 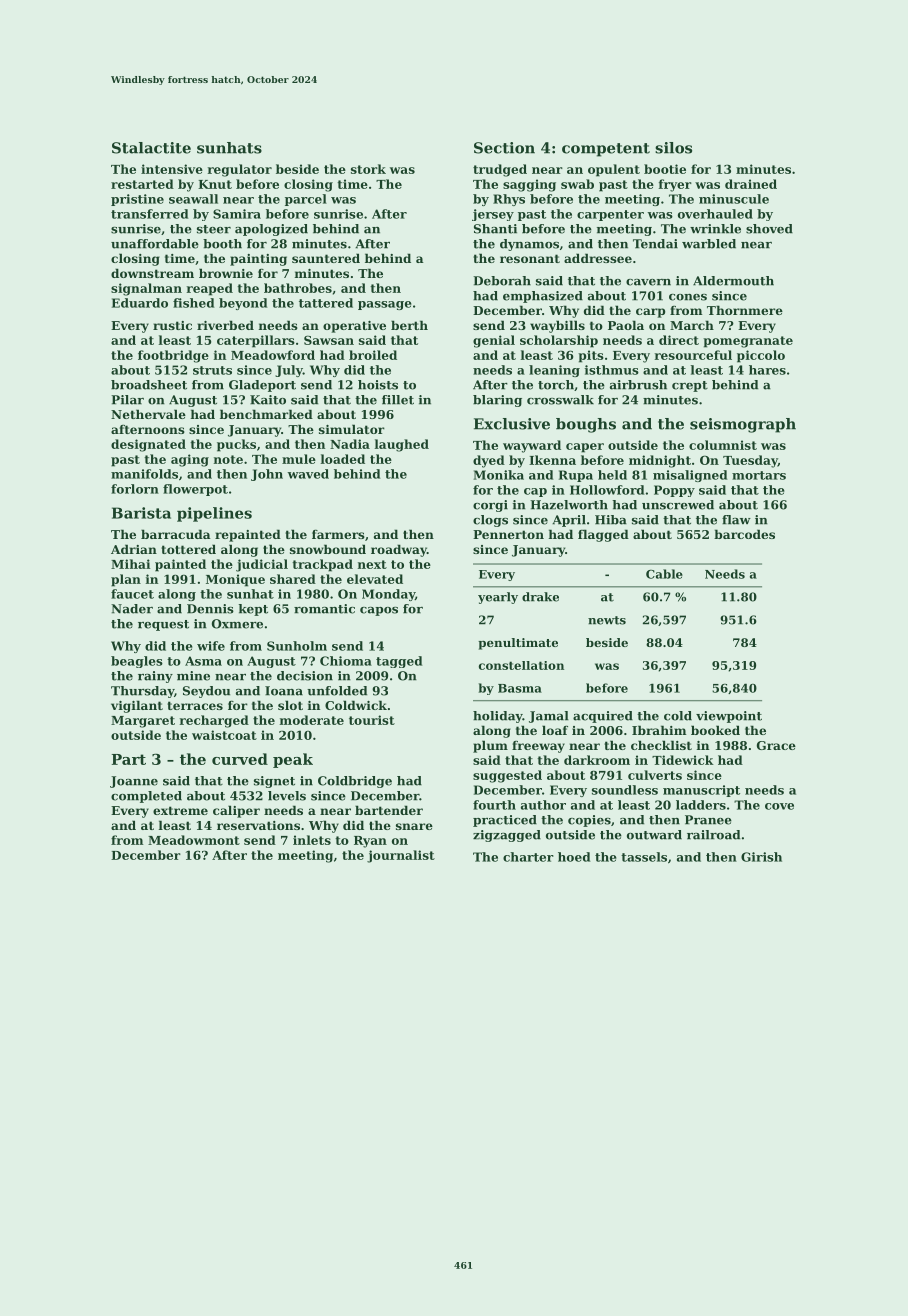 What do you see at coordinates (500, 170) in the document?
I see `trudged` at bounding box center [500, 170].
